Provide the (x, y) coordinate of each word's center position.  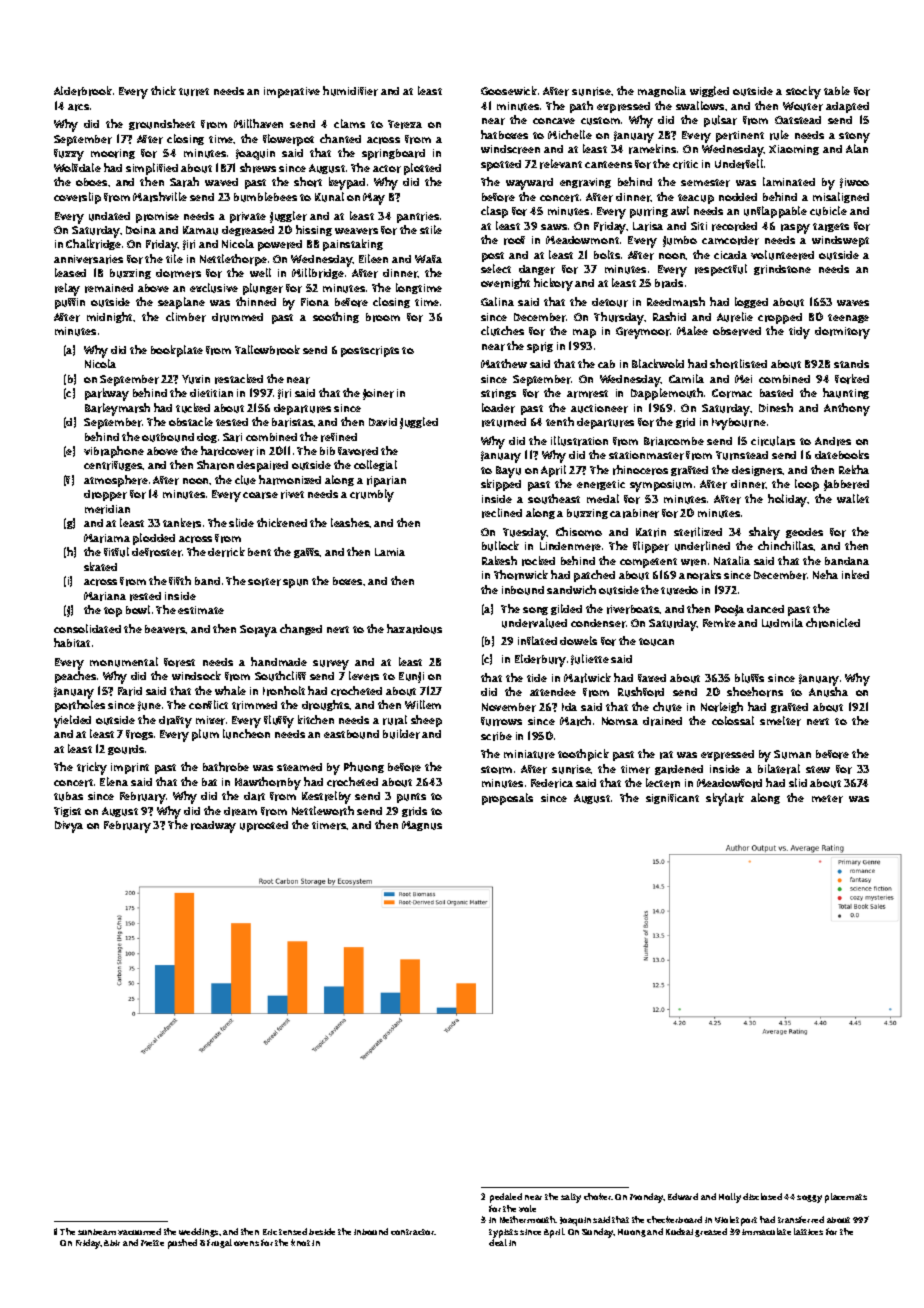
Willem (423, 704)
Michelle (570, 134)
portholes (80, 706)
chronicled (833, 623)
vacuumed (139, 1231)
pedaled (506, 1198)
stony (854, 137)
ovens (246, 1243)
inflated (537, 640)
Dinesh (776, 407)
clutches (502, 331)
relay (67, 289)
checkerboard (674, 1219)
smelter (780, 721)
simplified (152, 169)
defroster (157, 552)
